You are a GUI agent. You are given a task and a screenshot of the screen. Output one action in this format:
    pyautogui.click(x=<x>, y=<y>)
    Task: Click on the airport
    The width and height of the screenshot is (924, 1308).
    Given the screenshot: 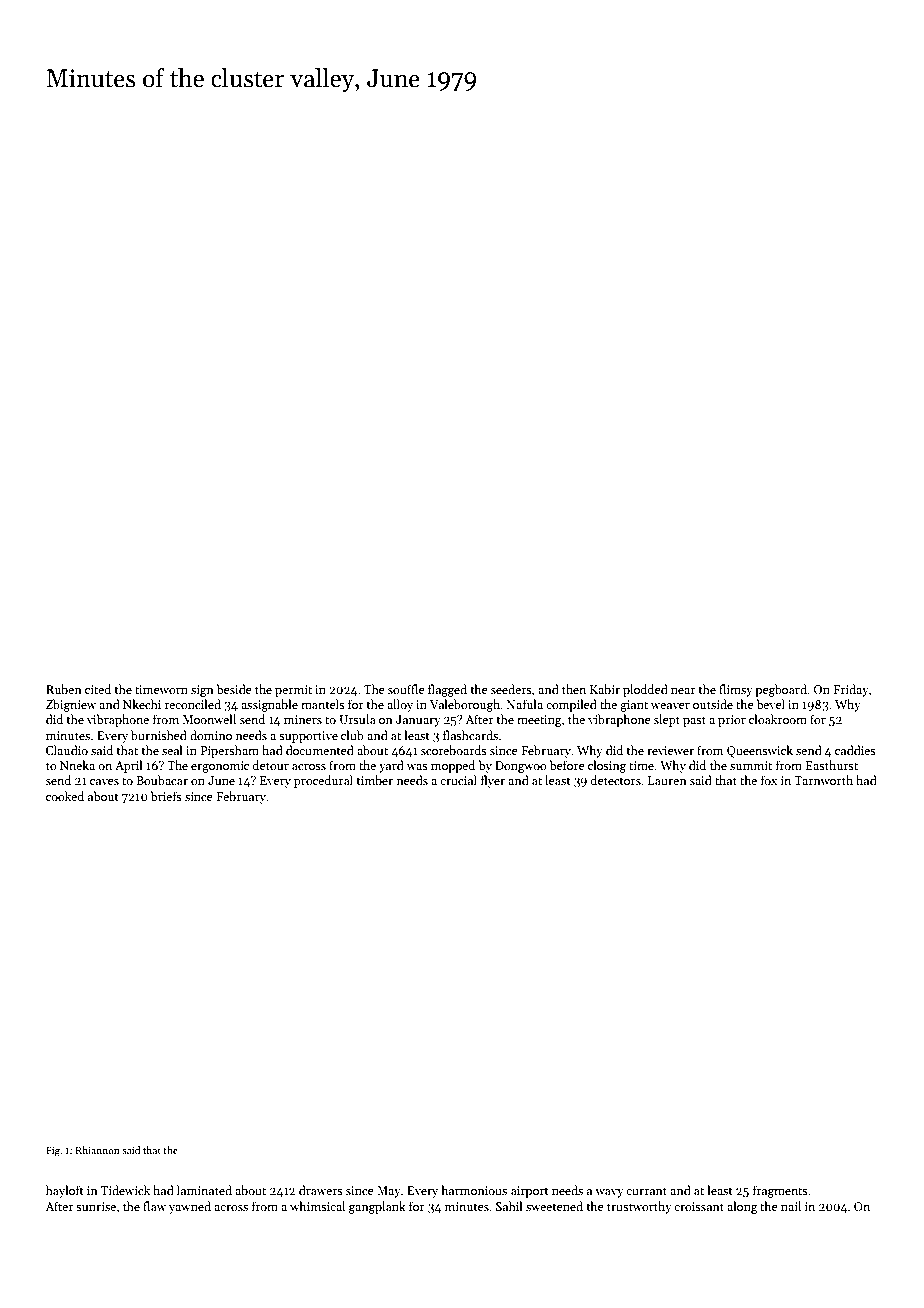 What is the action you would take?
    pyautogui.click(x=530, y=1192)
